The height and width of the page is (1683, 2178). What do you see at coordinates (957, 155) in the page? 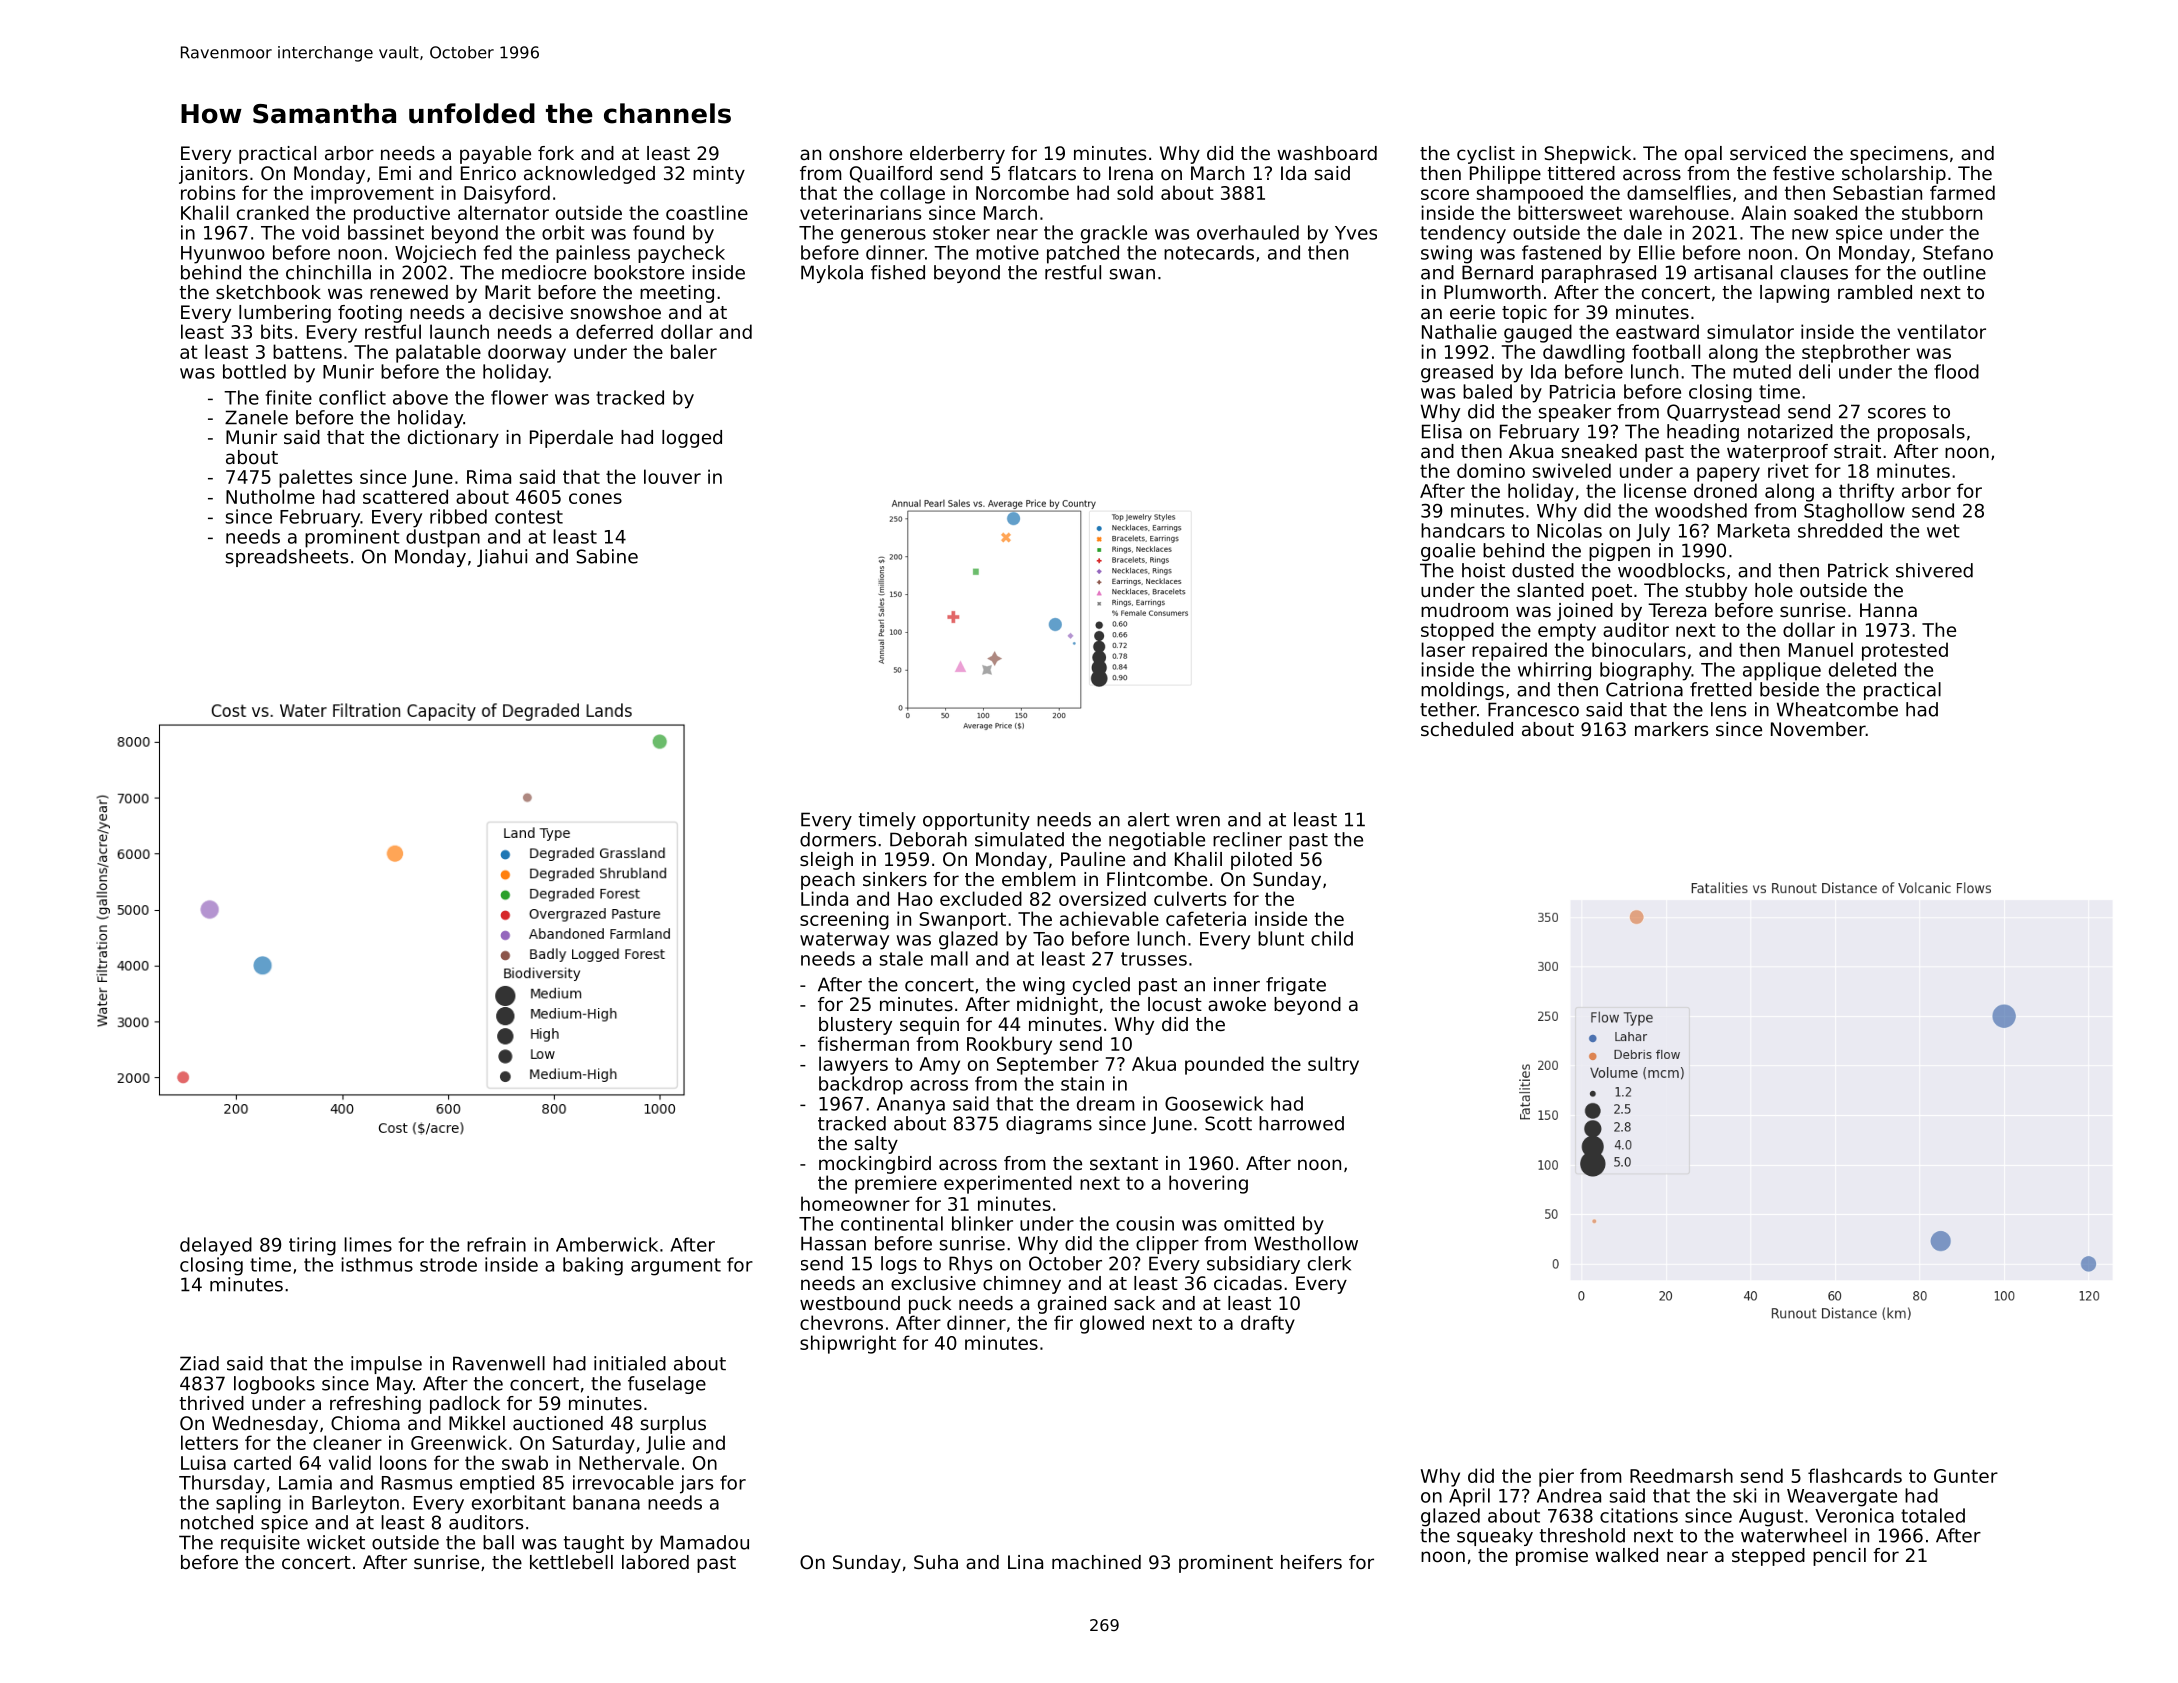
I see `elderberry` at bounding box center [957, 155].
